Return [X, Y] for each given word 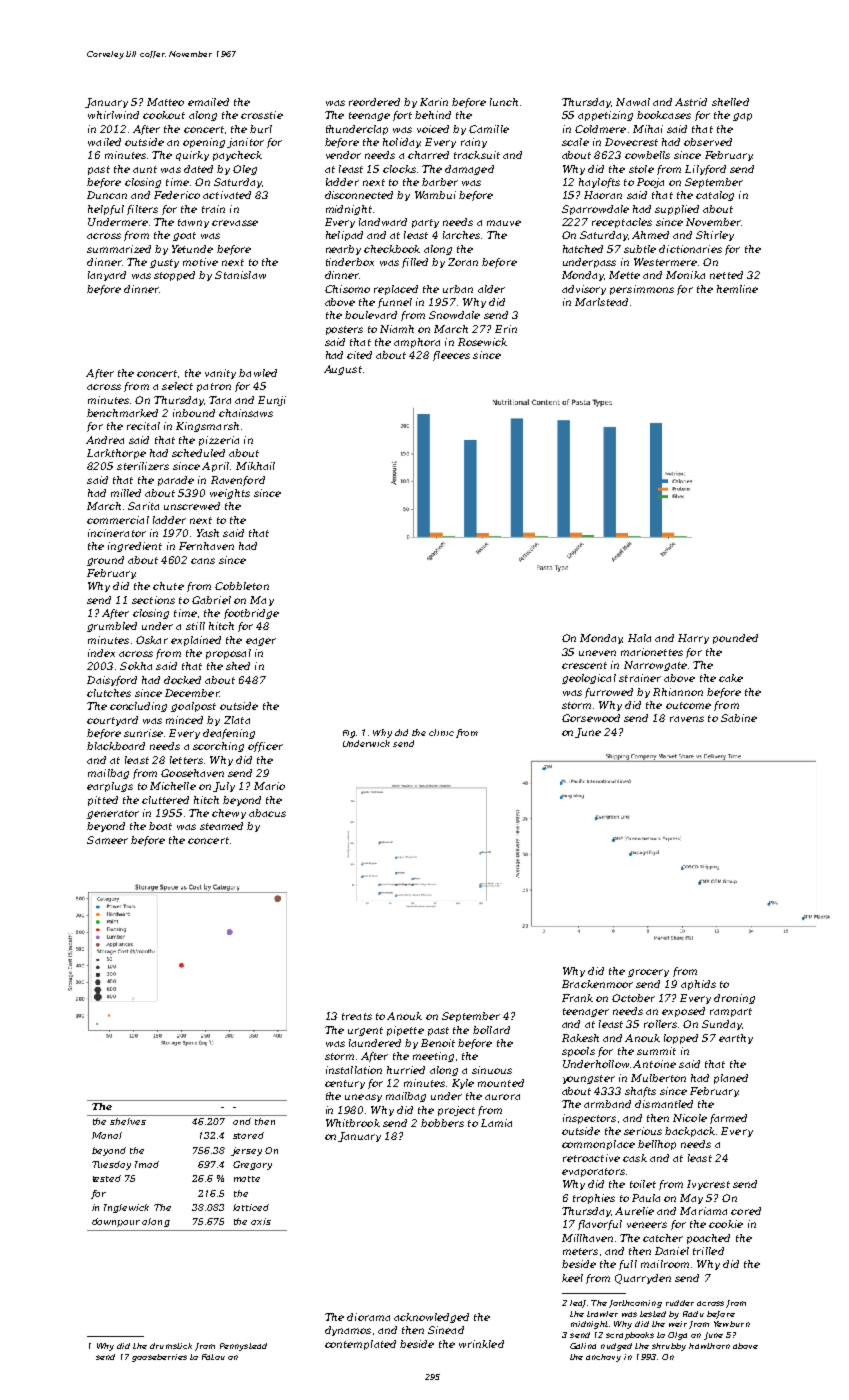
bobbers [442, 1123]
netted [726, 275]
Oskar [152, 640]
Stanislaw [240, 275]
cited [359, 355]
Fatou [213, 1357]
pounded [735, 639]
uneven [597, 653]
